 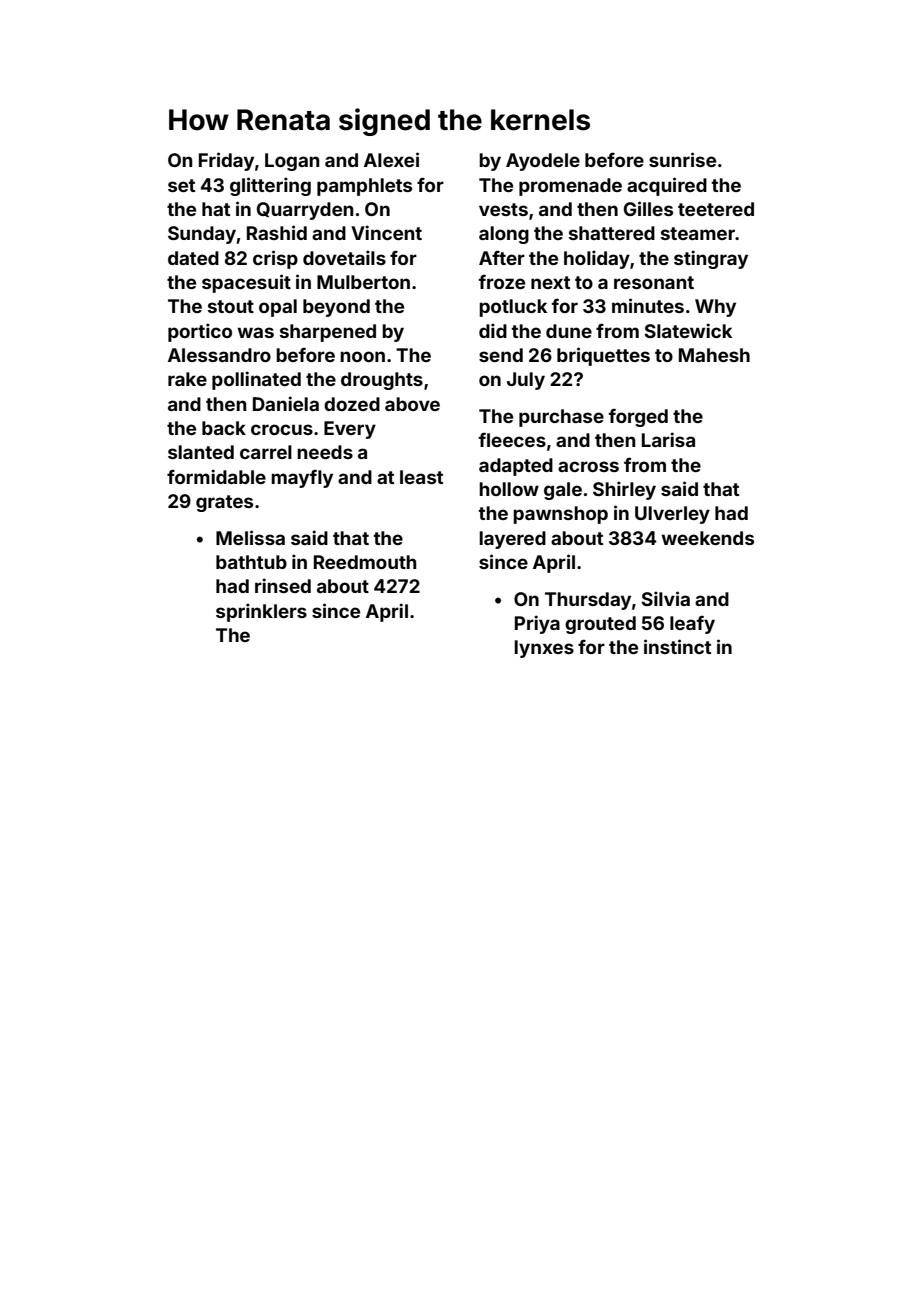 I want to click on sunrise, so click(x=682, y=159).
